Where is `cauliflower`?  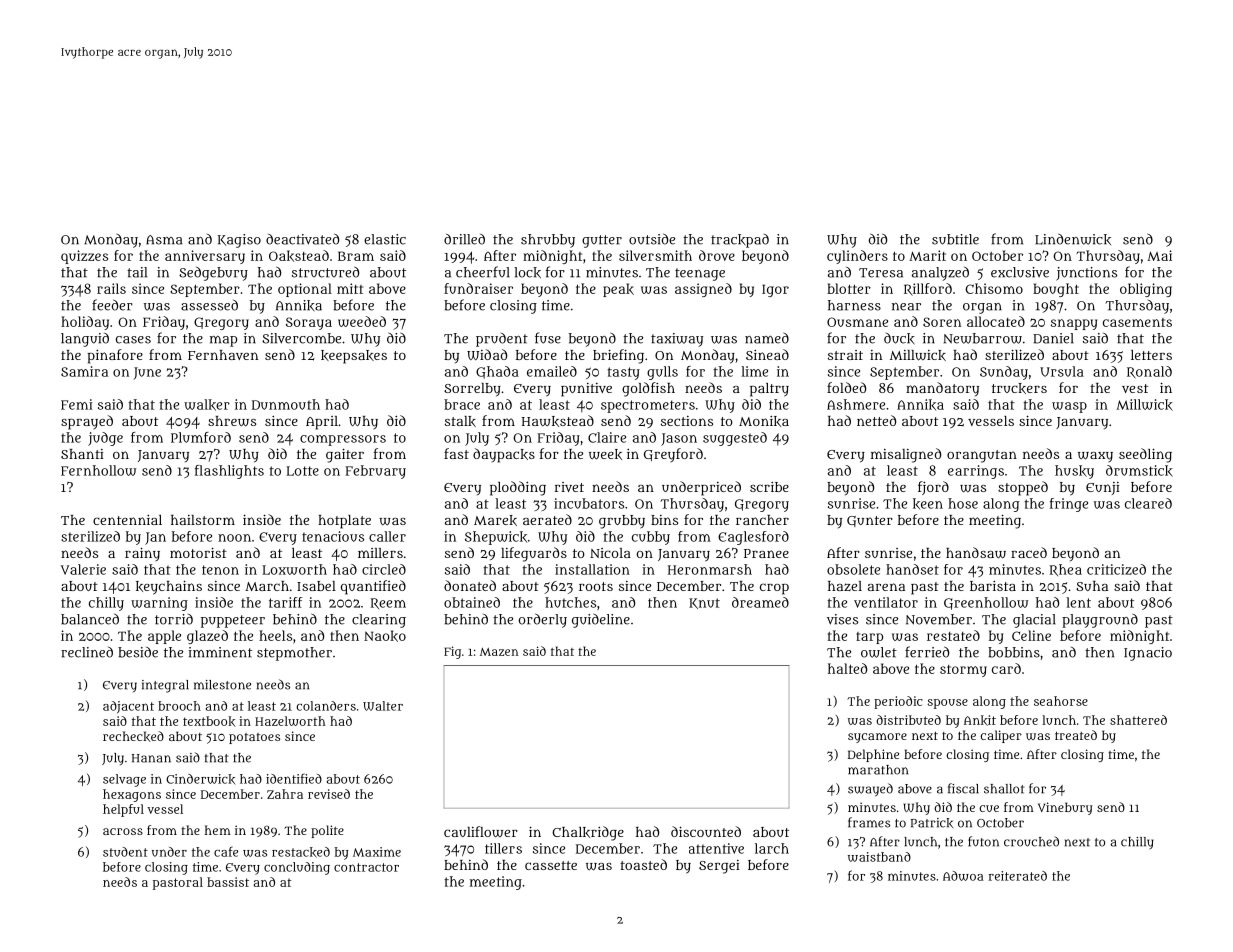 cauliflower is located at coordinates (481, 832).
